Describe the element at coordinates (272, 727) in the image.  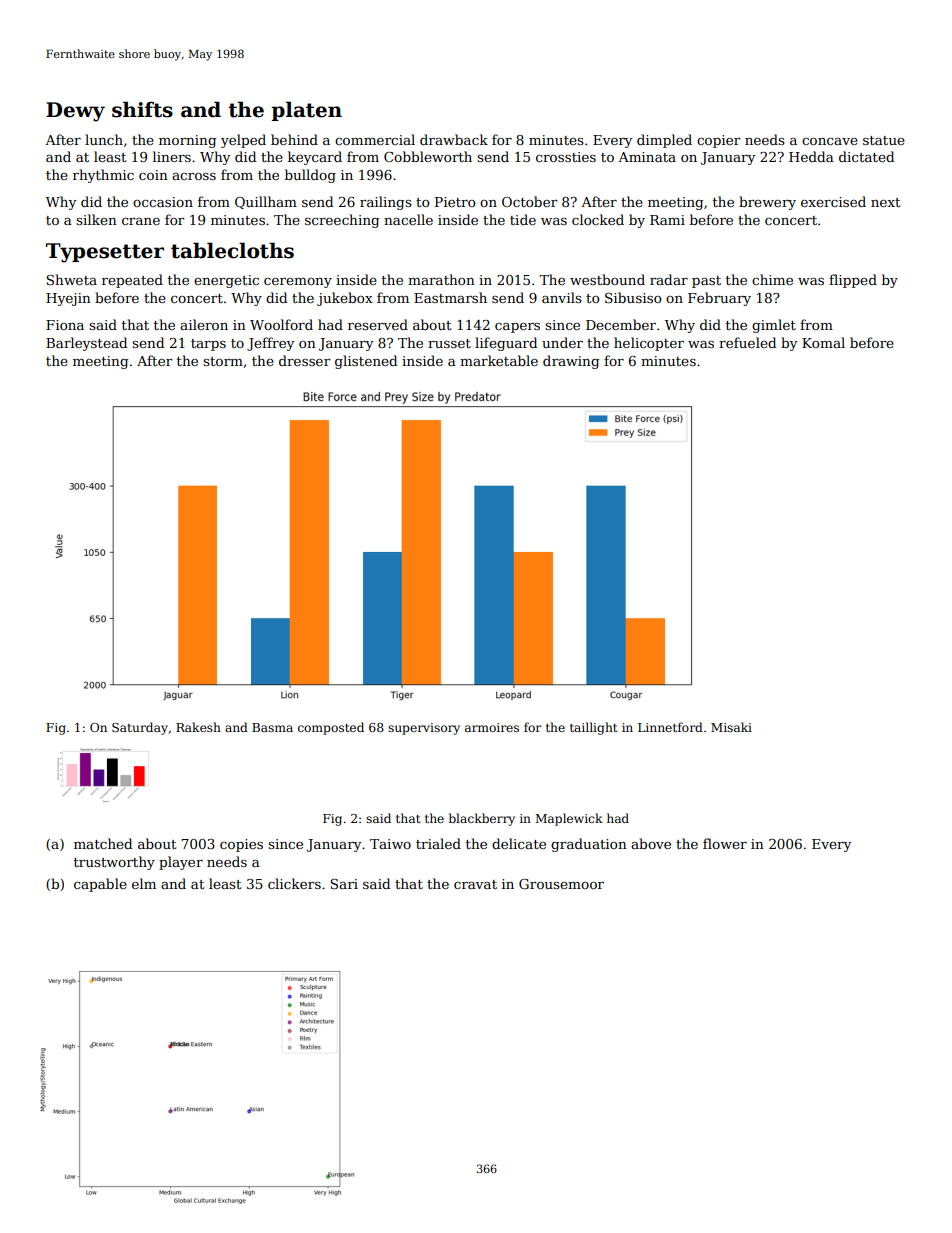
I see `Basma` at that location.
